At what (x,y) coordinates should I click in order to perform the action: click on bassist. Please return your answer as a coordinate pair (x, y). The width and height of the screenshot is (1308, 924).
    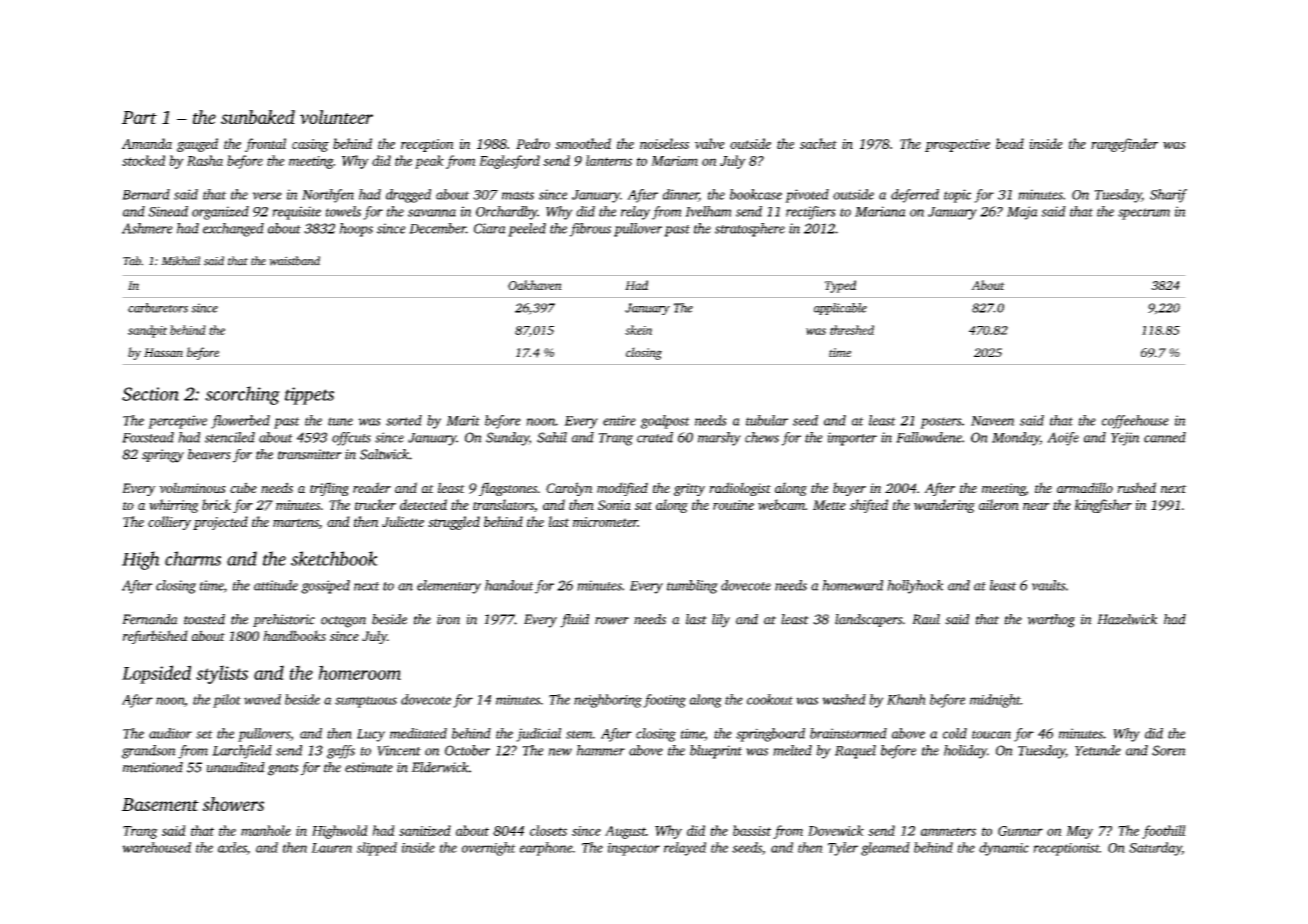
    Looking at the image, I should click on (752, 830).
